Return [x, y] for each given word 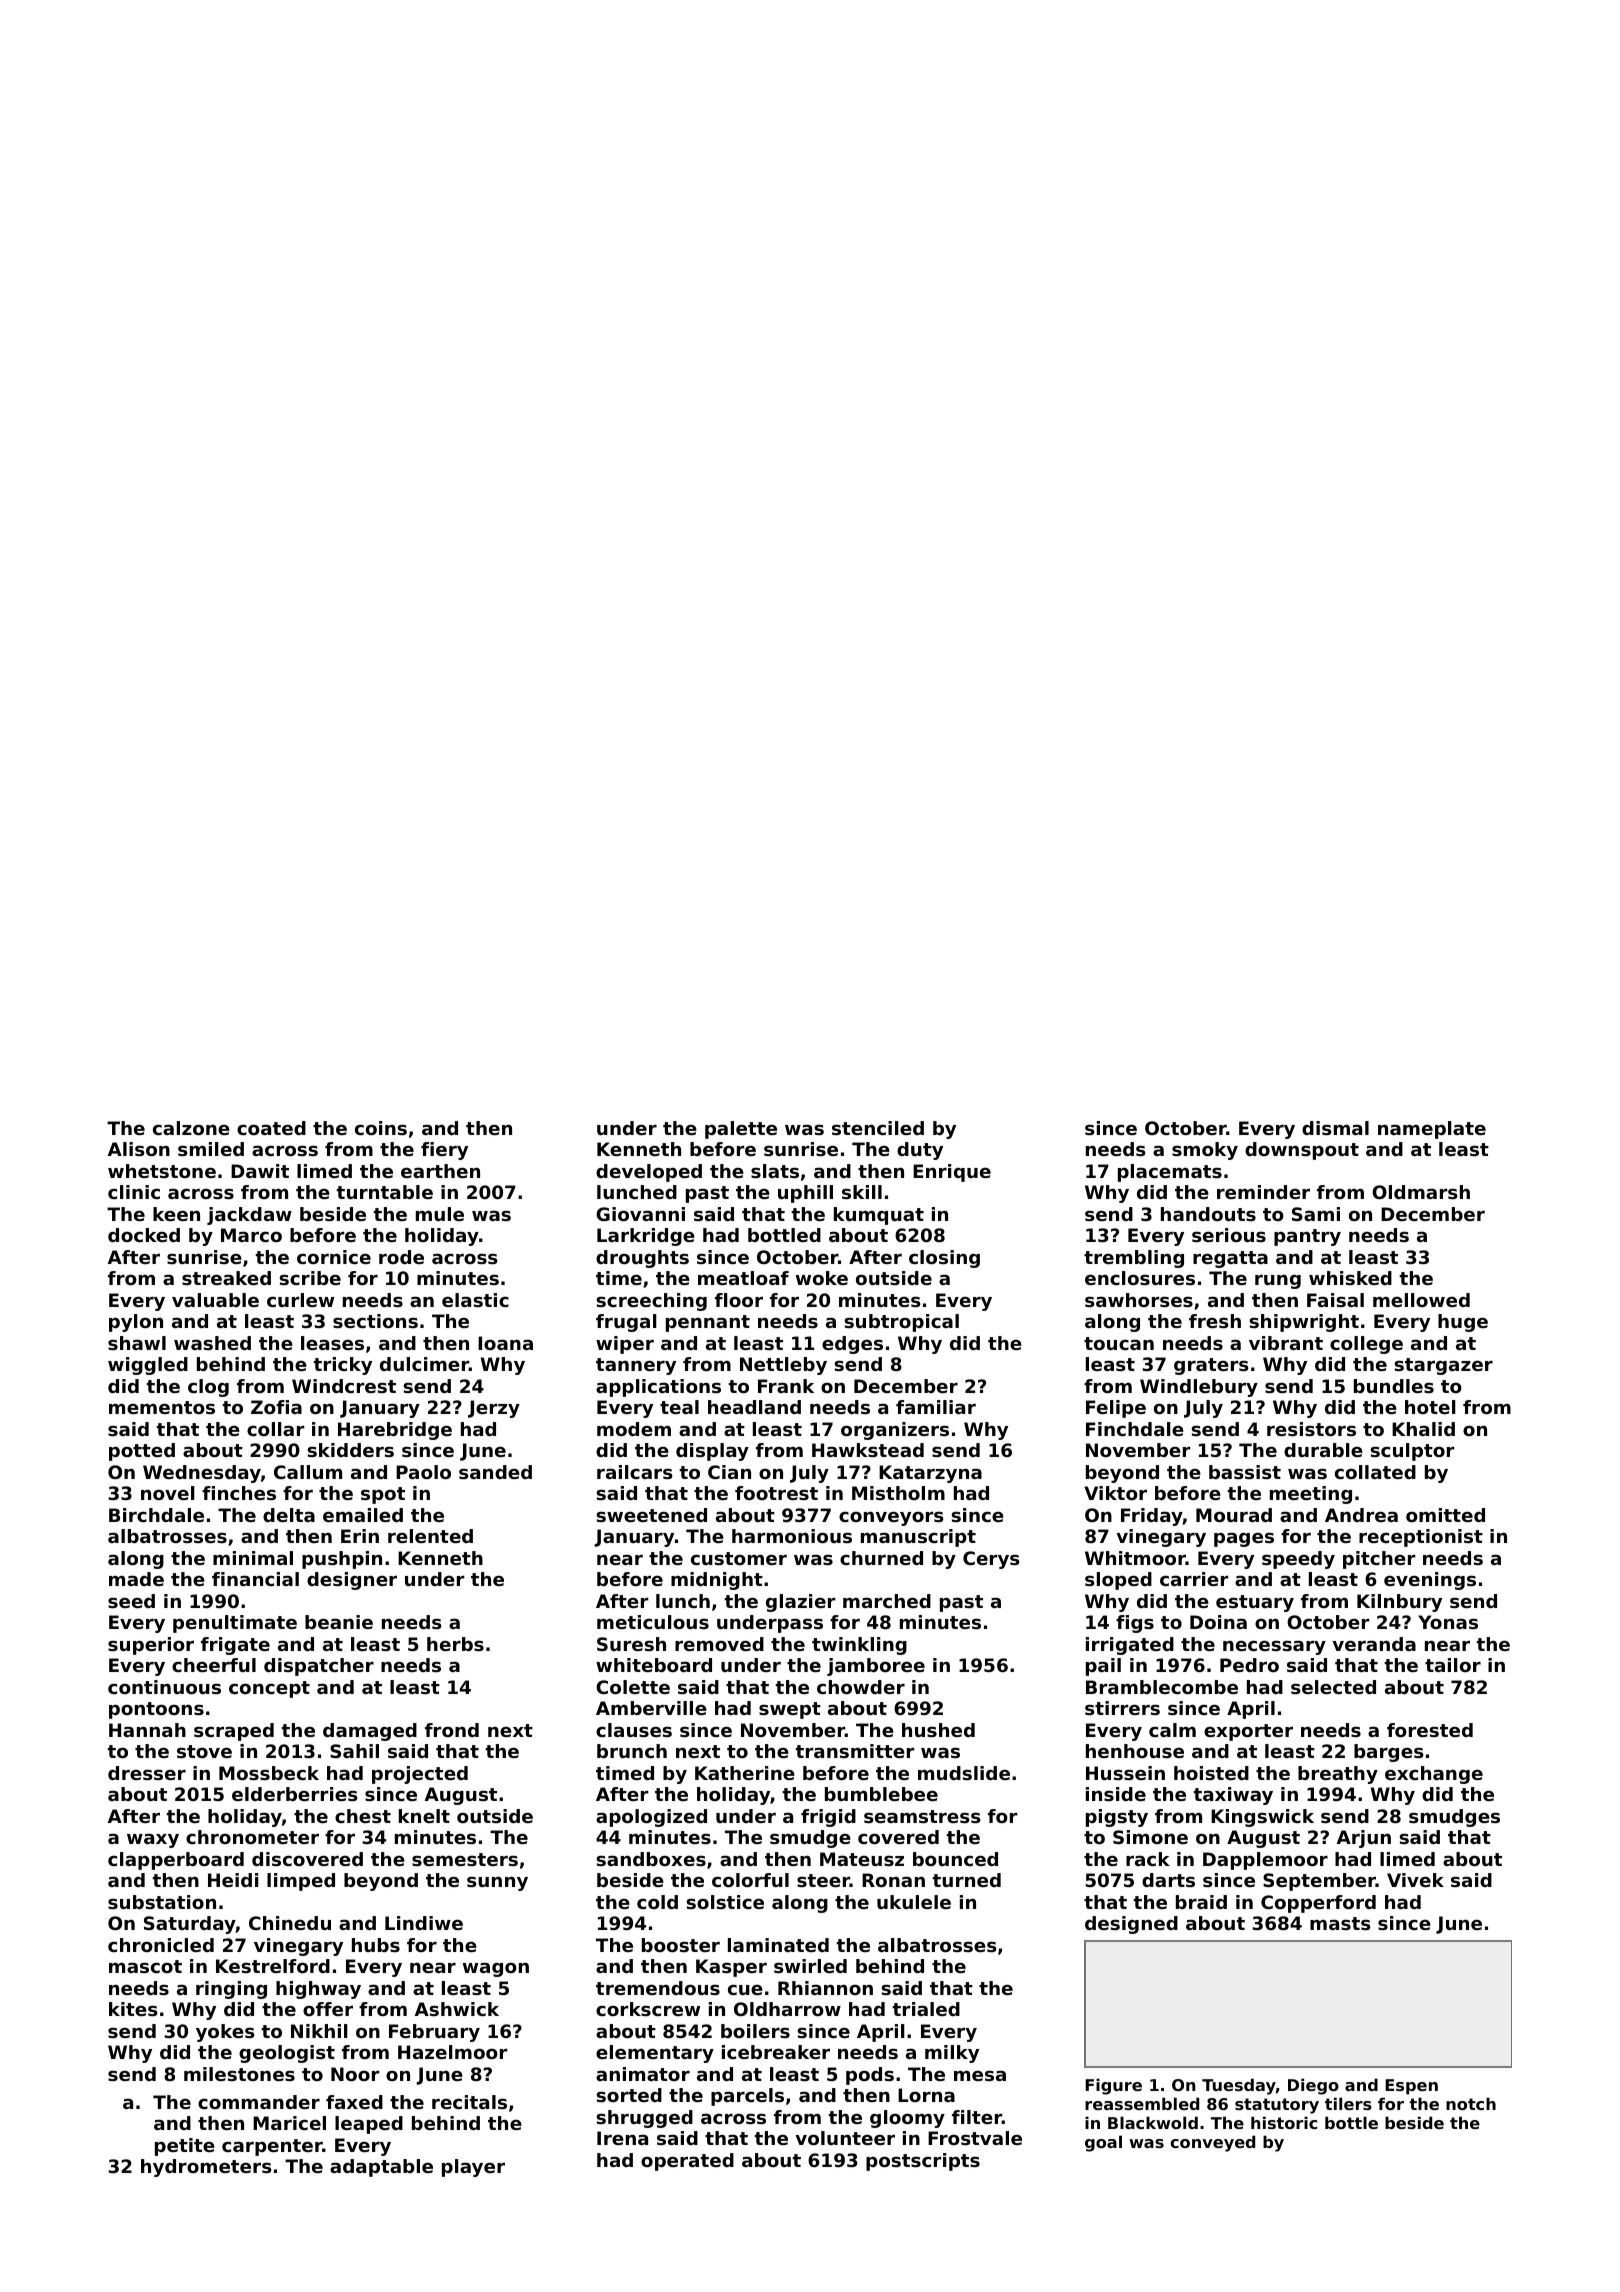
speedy [1298, 1560]
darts [1168, 1880]
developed [649, 1173]
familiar [936, 1407]
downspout [1302, 1151]
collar [276, 1429]
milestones [239, 2074]
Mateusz [862, 1859]
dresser [147, 1773]
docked [144, 1235]
